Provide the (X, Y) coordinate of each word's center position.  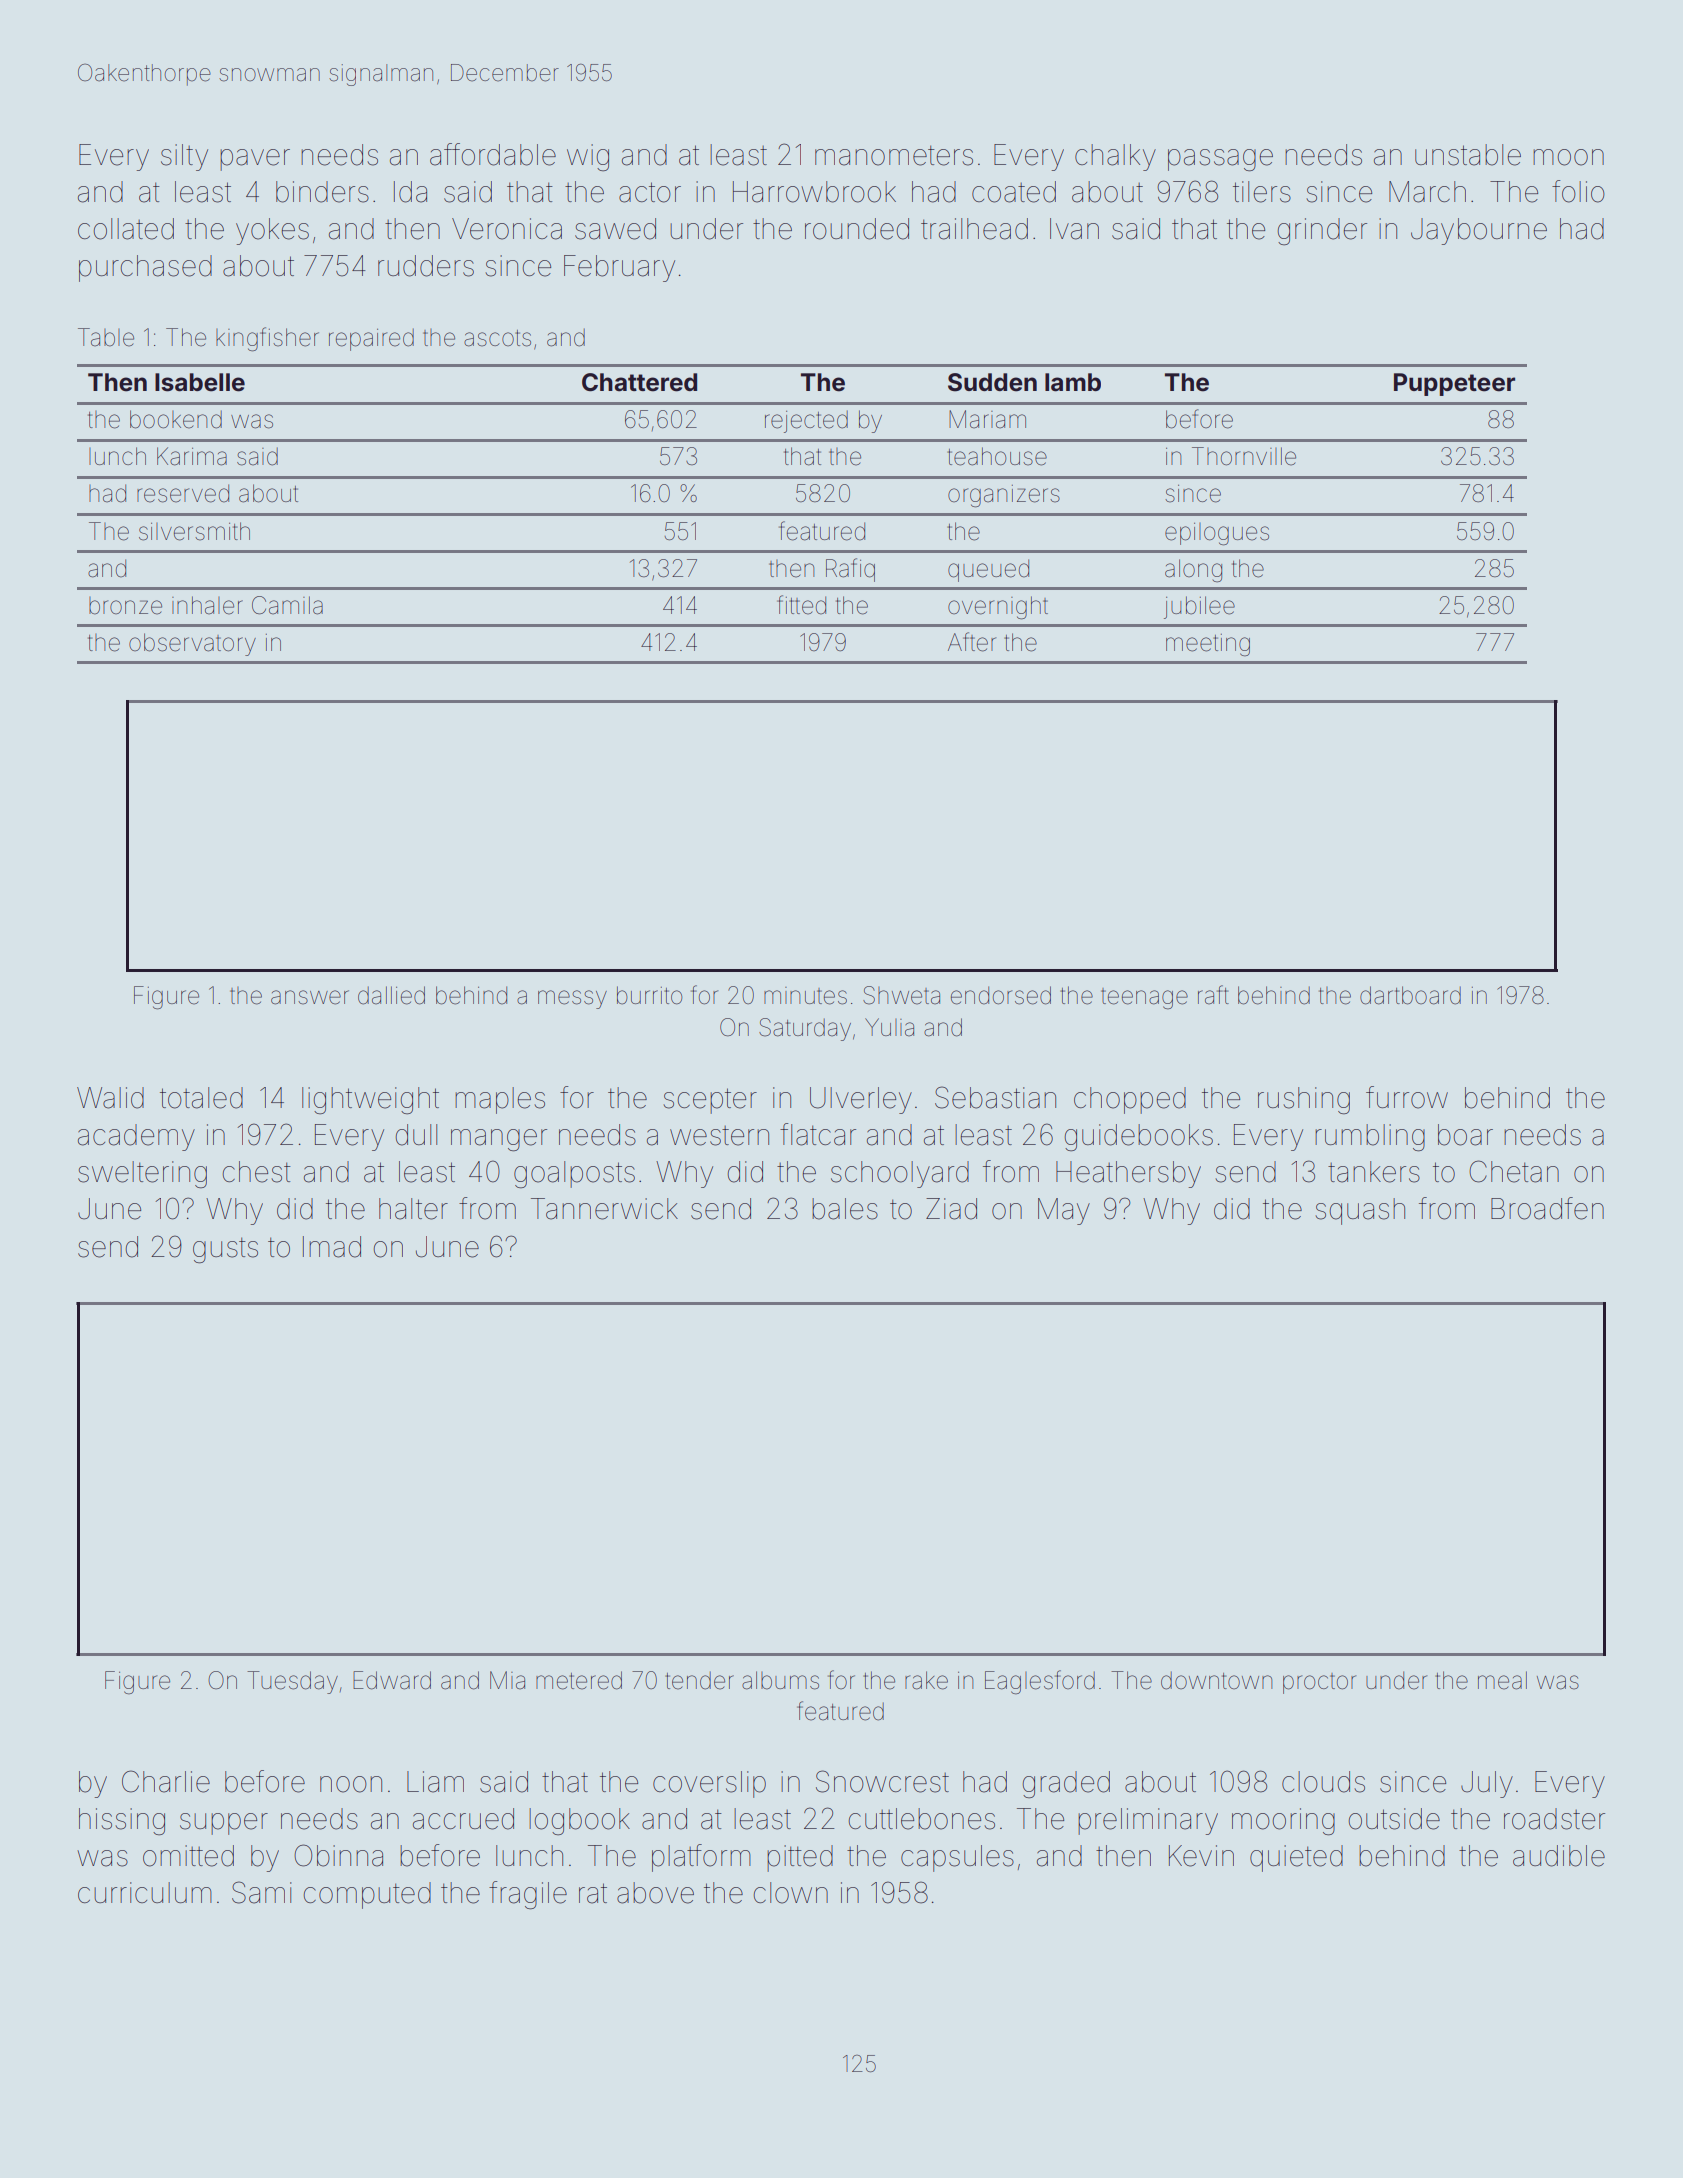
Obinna (338, 1855)
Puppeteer (1454, 384)
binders (322, 192)
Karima (192, 456)
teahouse (997, 456)
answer (310, 997)
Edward (392, 1680)
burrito (649, 995)
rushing (1304, 1100)
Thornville (1244, 456)
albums (780, 1680)
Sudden (992, 382)
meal (1502, 1680)
